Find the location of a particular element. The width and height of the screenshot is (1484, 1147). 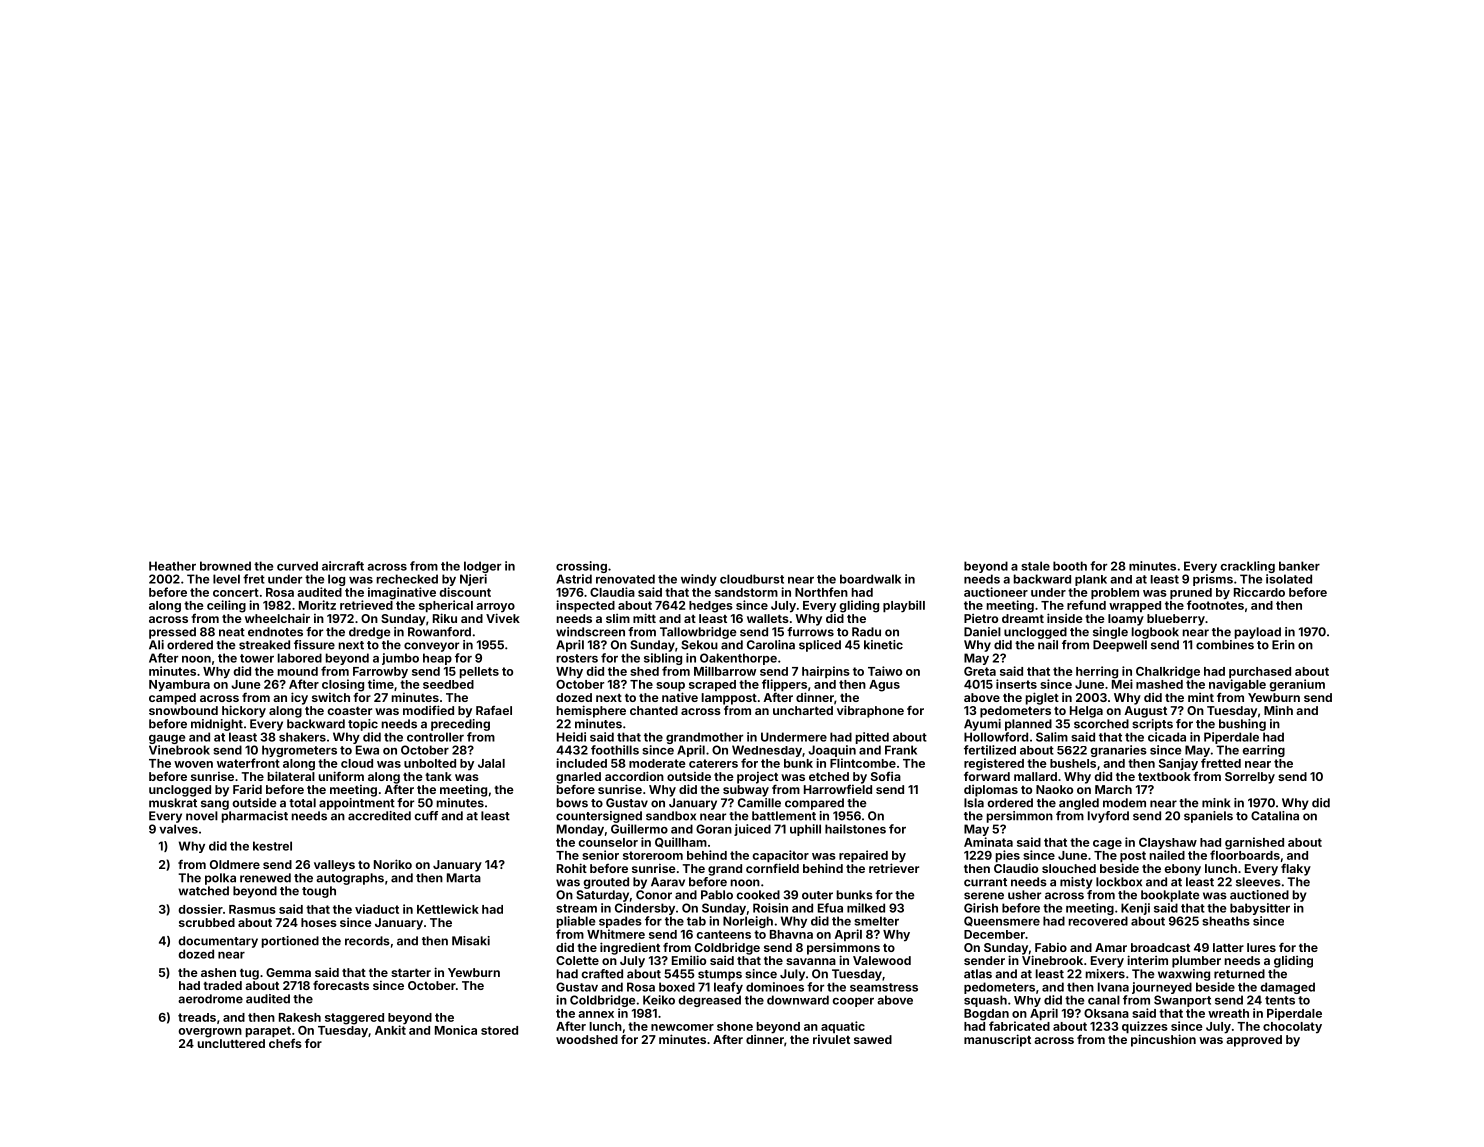

Northfen is located at coordinates (821, 592).
